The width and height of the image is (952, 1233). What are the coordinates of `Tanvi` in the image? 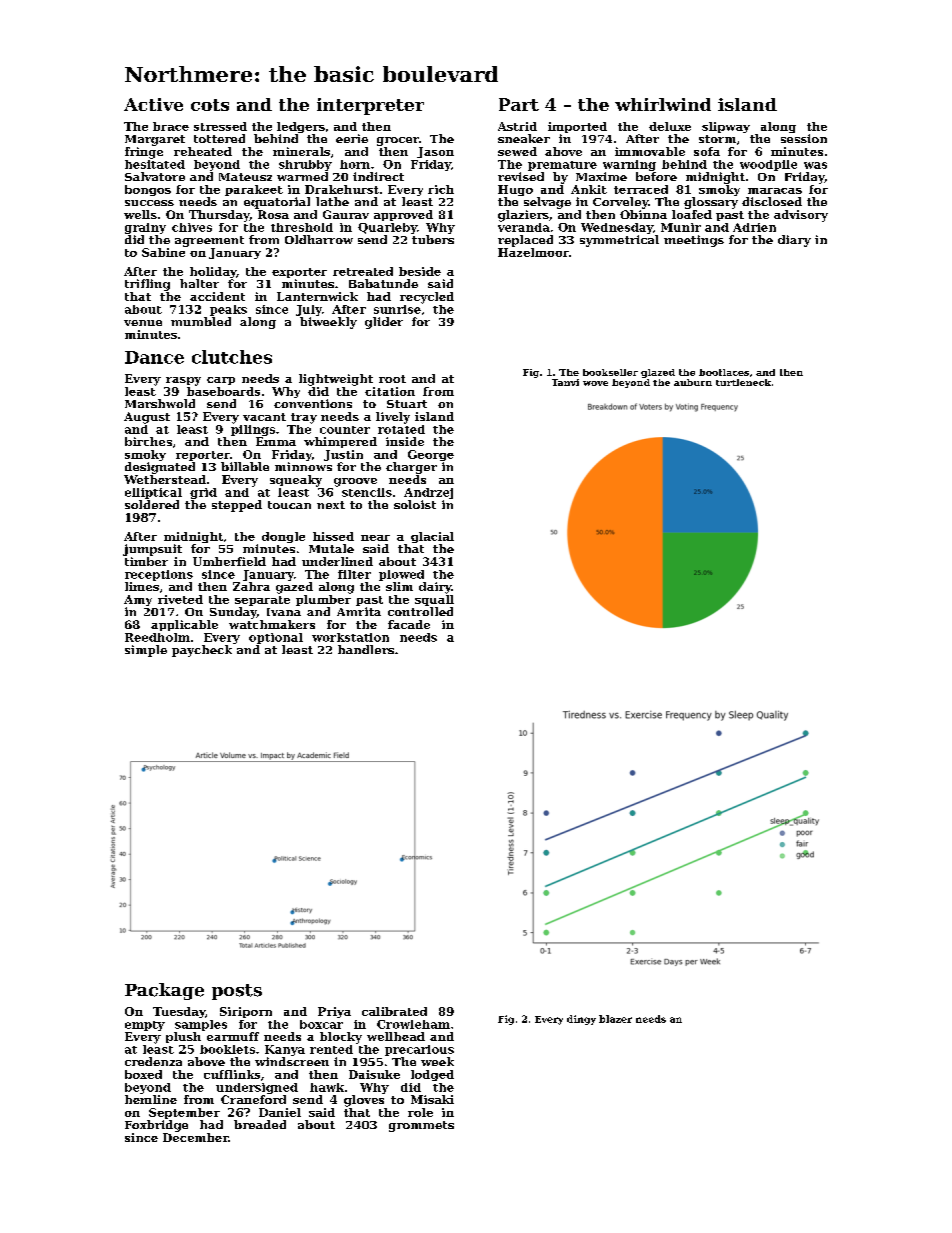 It's located at (565, 382).
